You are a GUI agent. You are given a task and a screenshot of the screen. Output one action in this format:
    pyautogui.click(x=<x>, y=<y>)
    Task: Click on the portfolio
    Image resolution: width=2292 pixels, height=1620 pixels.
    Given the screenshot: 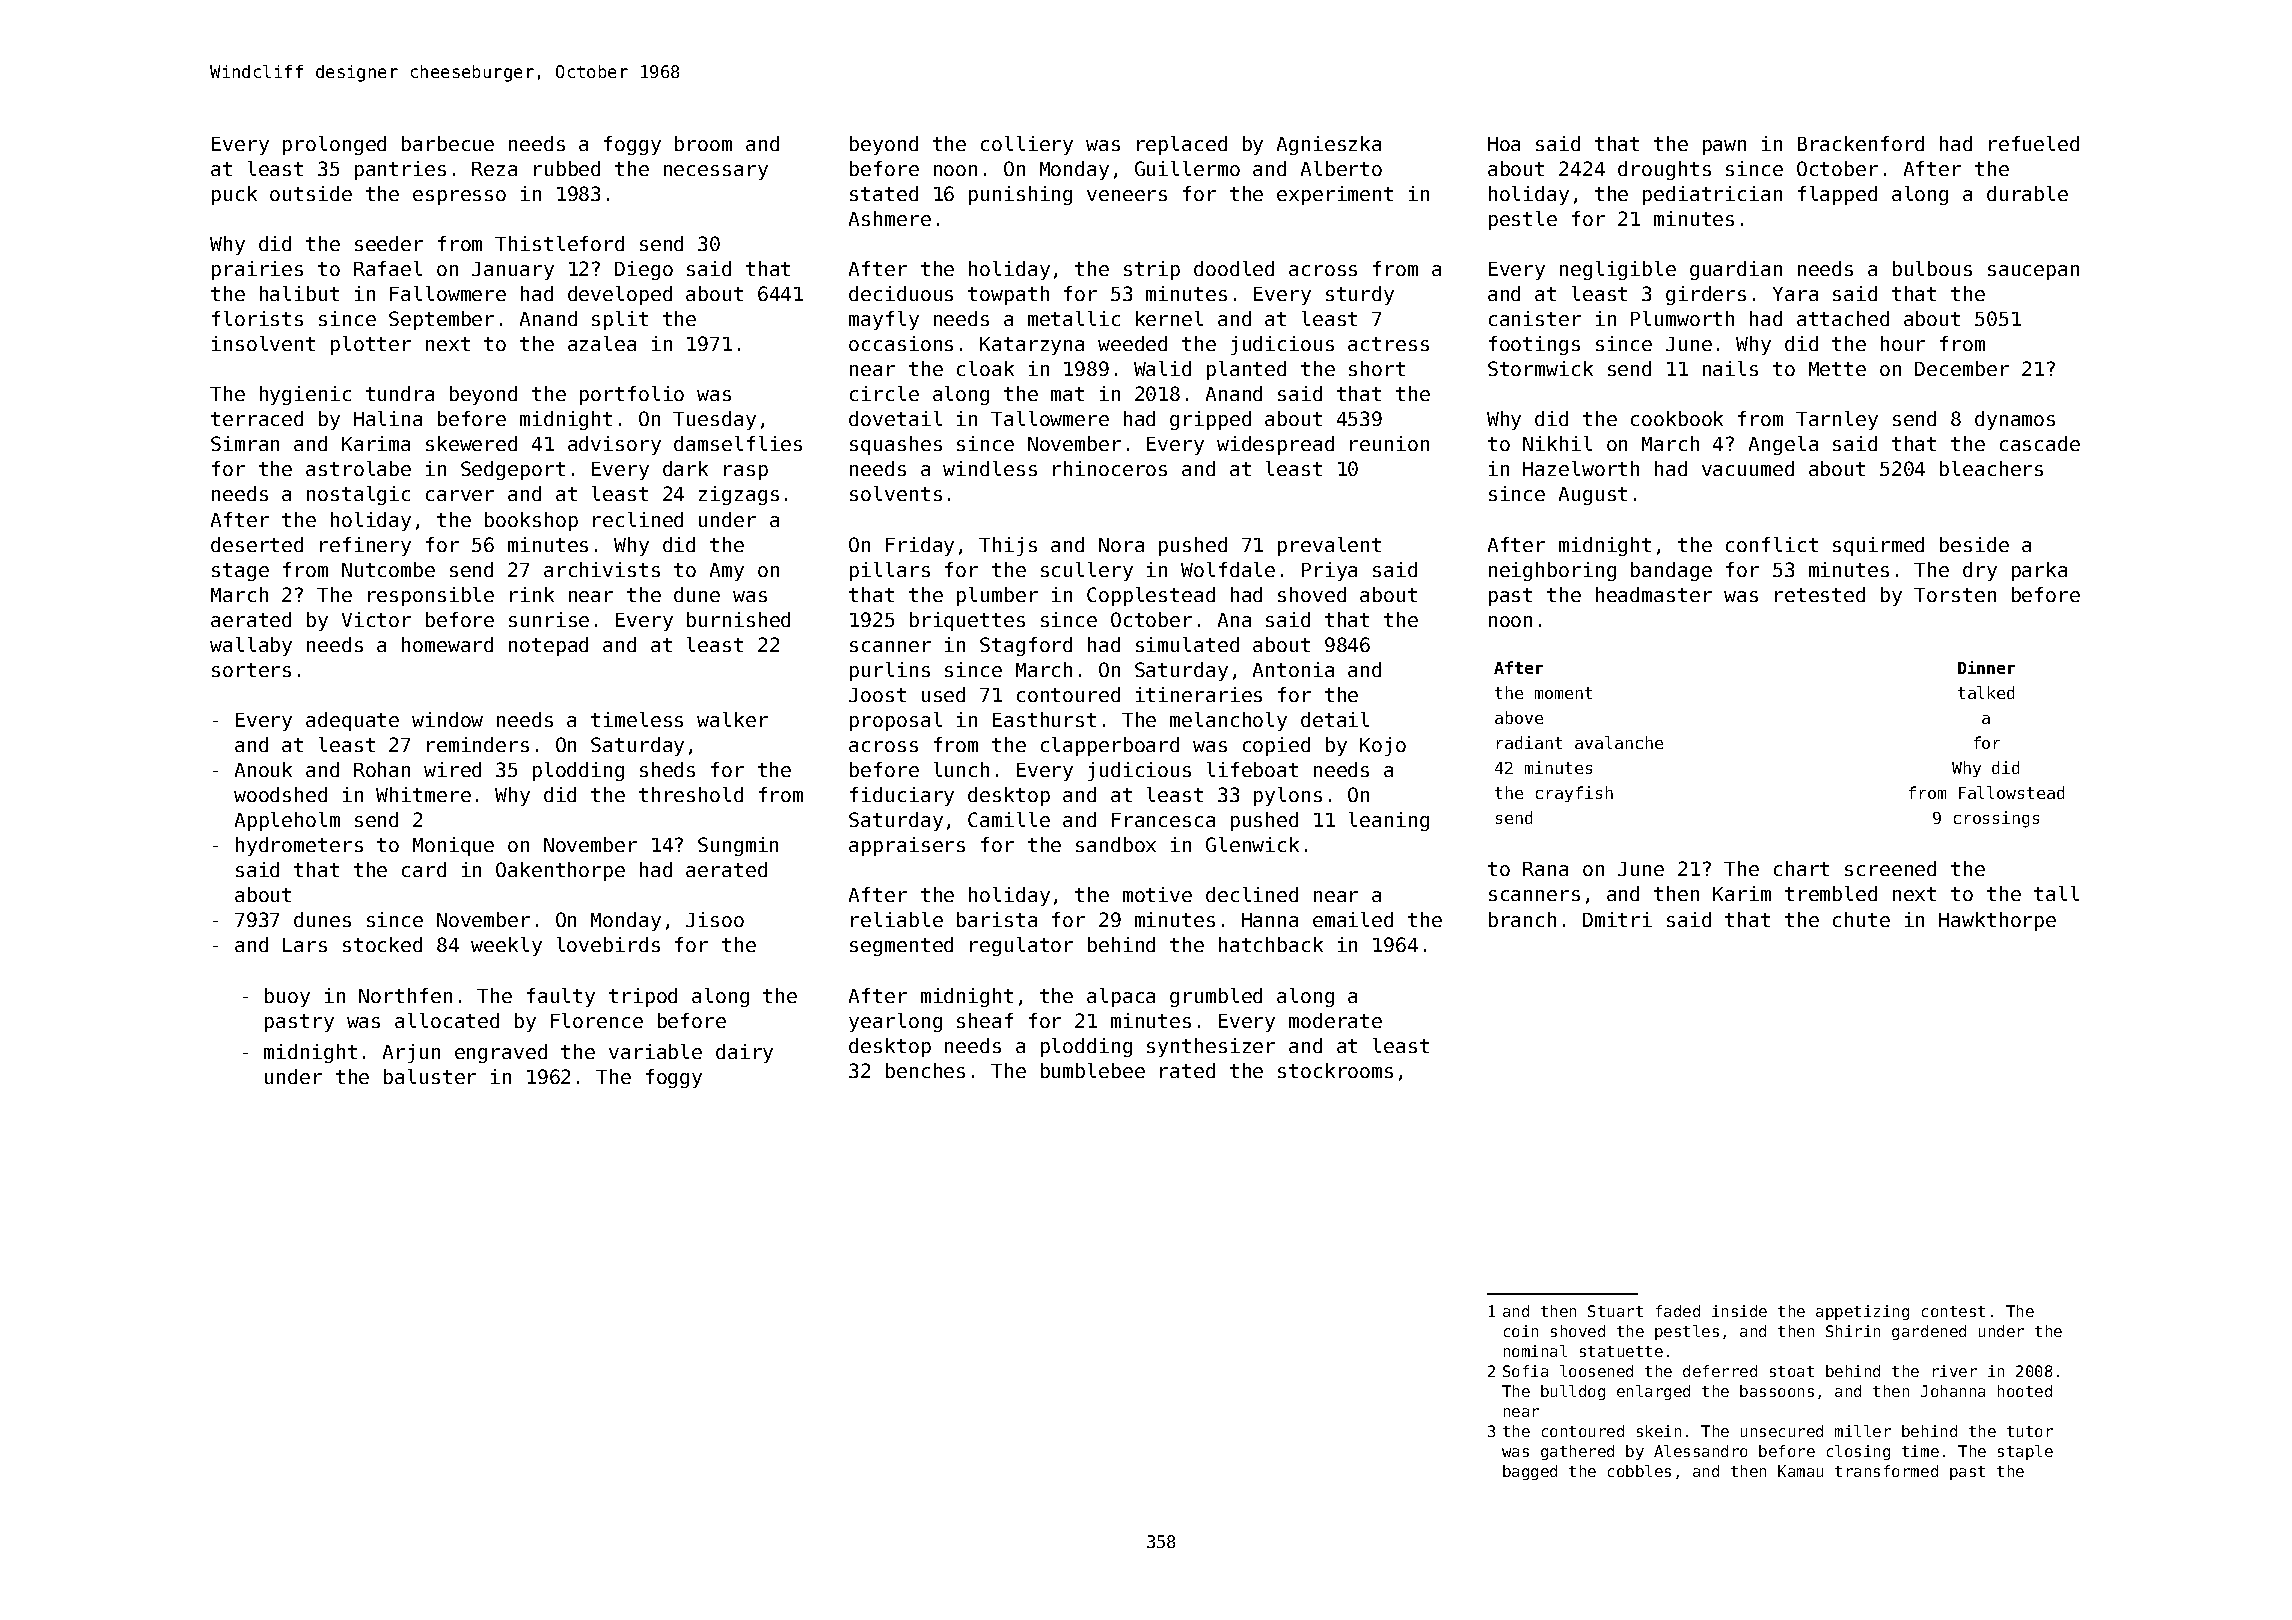 What is the action you would take?
    pyautogui.click(x=632, y=395)
